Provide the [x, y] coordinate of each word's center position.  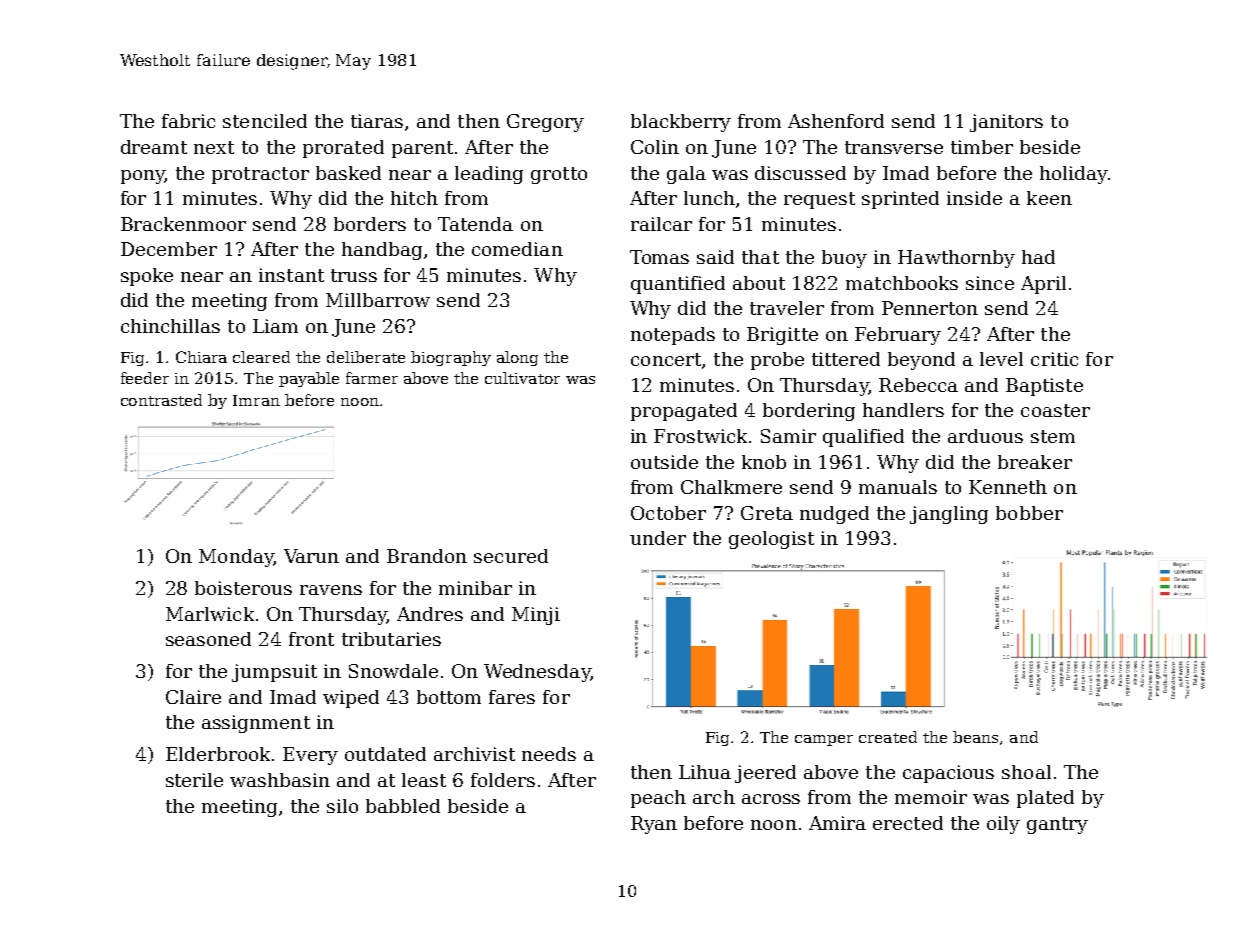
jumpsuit [274, 673]
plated [1045, 799]
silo [342, 806]
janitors [1006, 123]
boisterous [243, 588]
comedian [517, 249]
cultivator [522, 378]
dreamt [154, 147]
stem [1053, 436]
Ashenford [836, 121]
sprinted [900, 200]
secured [511, 556]
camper [824, 740]
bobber [1029, 513]
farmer [372, 378]
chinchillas [170, 326]
